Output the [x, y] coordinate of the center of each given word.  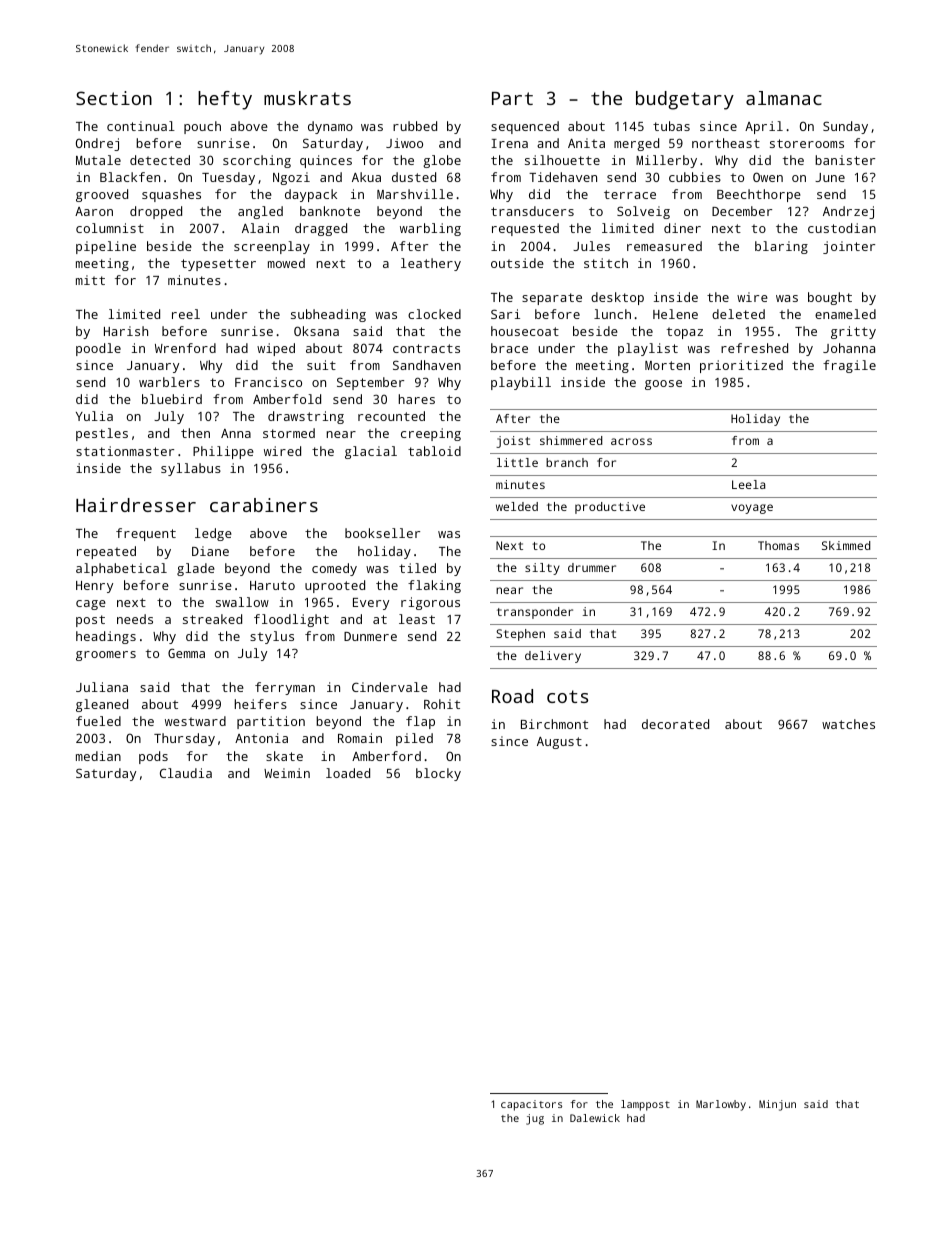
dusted [414, 177]
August [559, 743]
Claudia [186, 773]
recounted [391, 416]
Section [114, 98]
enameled [845, 314]
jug [535, 1119]
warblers [169, 382]
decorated [675, 724]
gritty [853, 332]
